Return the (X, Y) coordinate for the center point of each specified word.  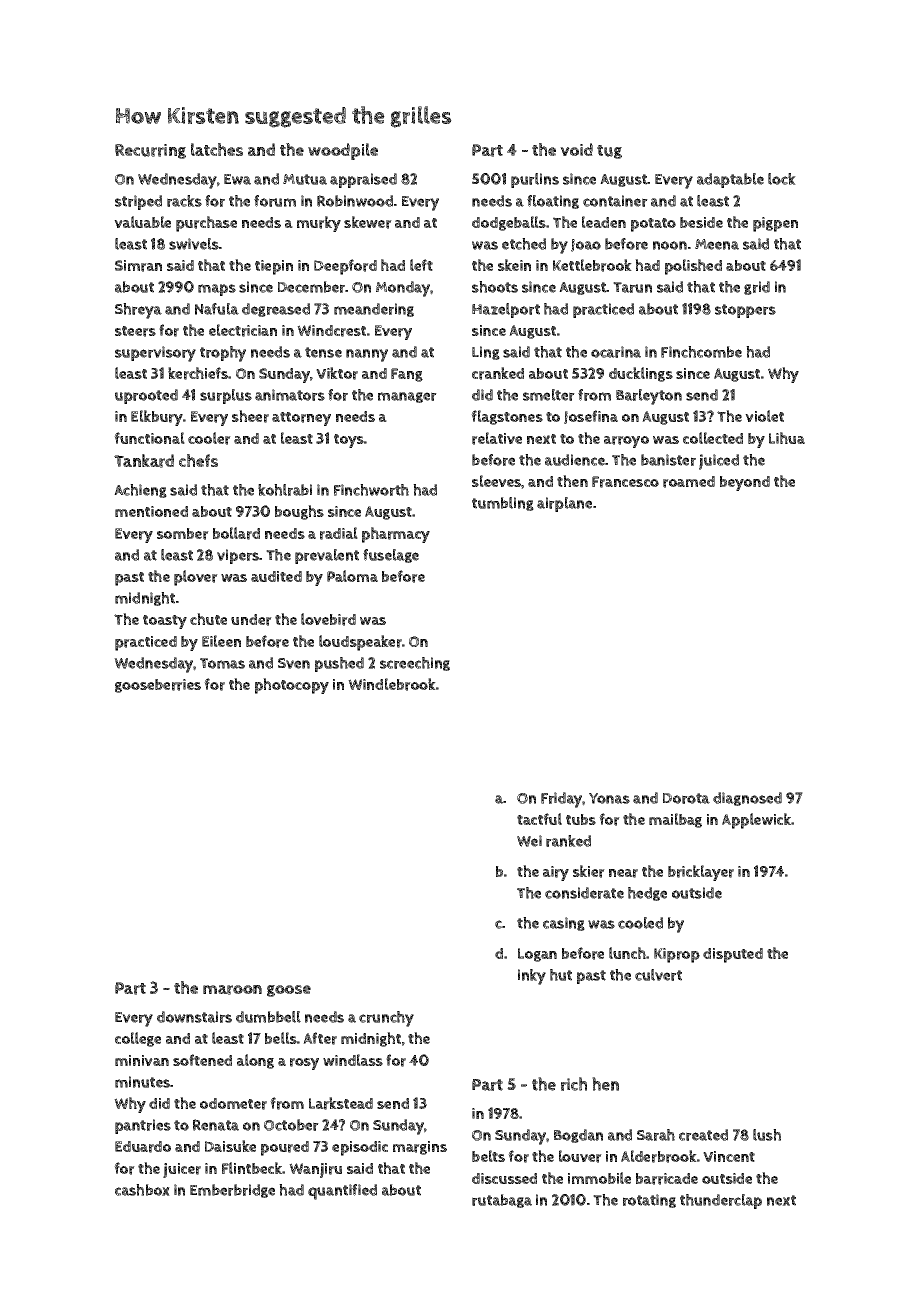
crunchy (386, 1019)
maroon (232, 990)
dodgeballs (509, 223)
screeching (415, 664)
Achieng (140, 491)
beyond (745, 483)
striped (138, 202)
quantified (342, 1192)
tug (609, 152)
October (291, 1125)
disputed (733, 955)
